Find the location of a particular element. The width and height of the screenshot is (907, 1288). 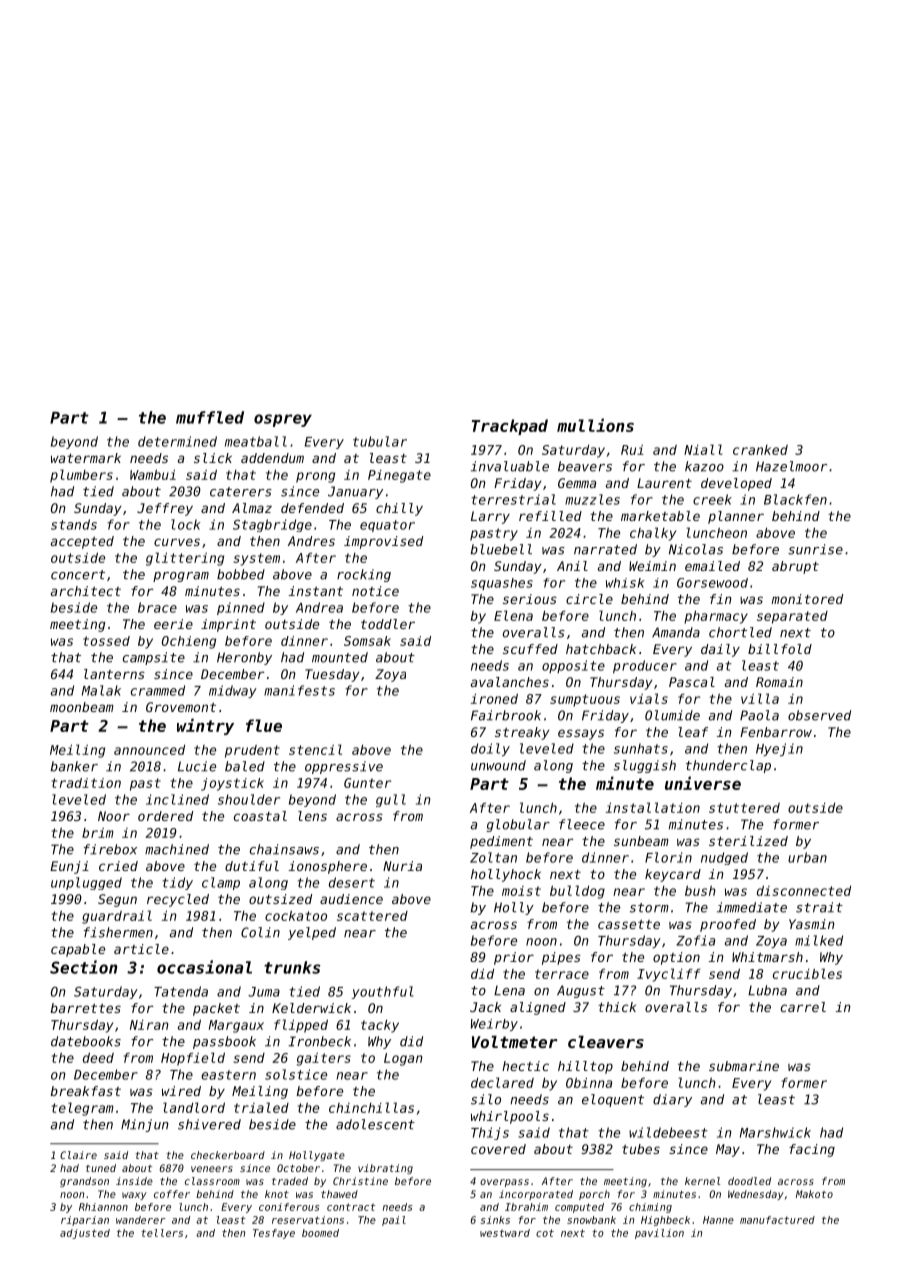

mounted is located at coordinates (340, 657).
